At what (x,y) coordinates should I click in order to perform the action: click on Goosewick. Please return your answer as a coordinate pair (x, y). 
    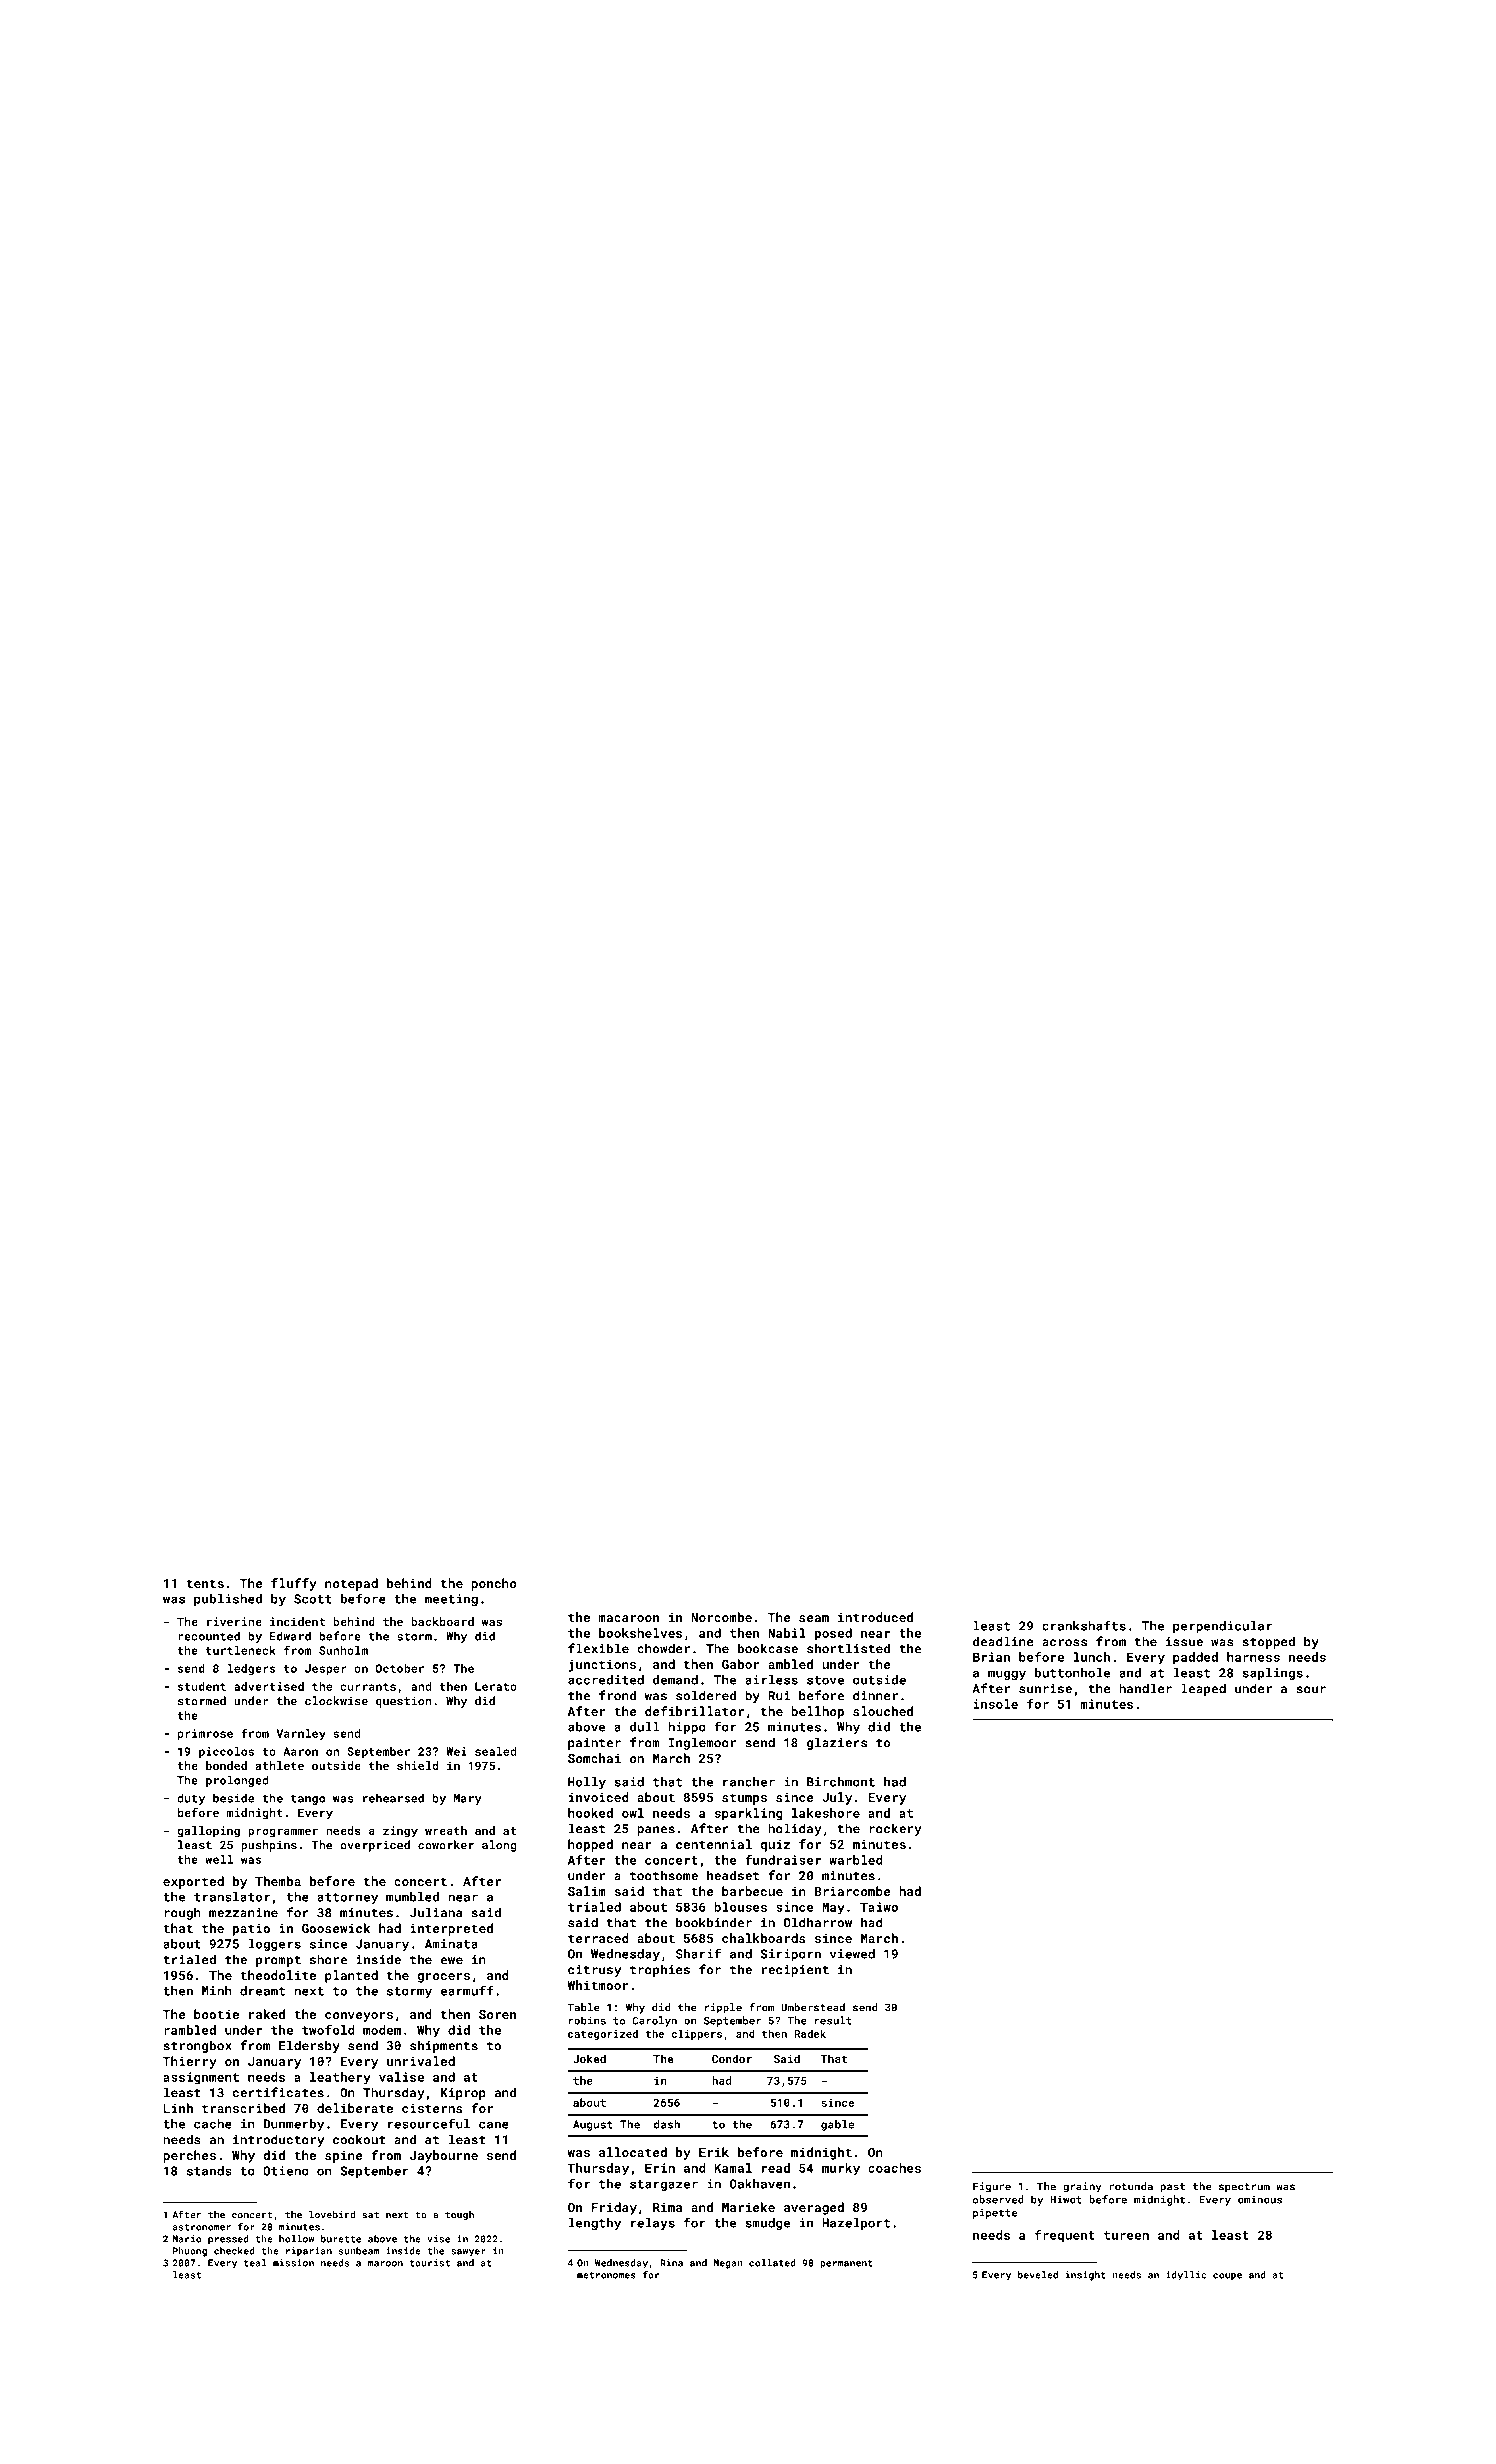
    Looking at the image, I should click on (336, 1928).
